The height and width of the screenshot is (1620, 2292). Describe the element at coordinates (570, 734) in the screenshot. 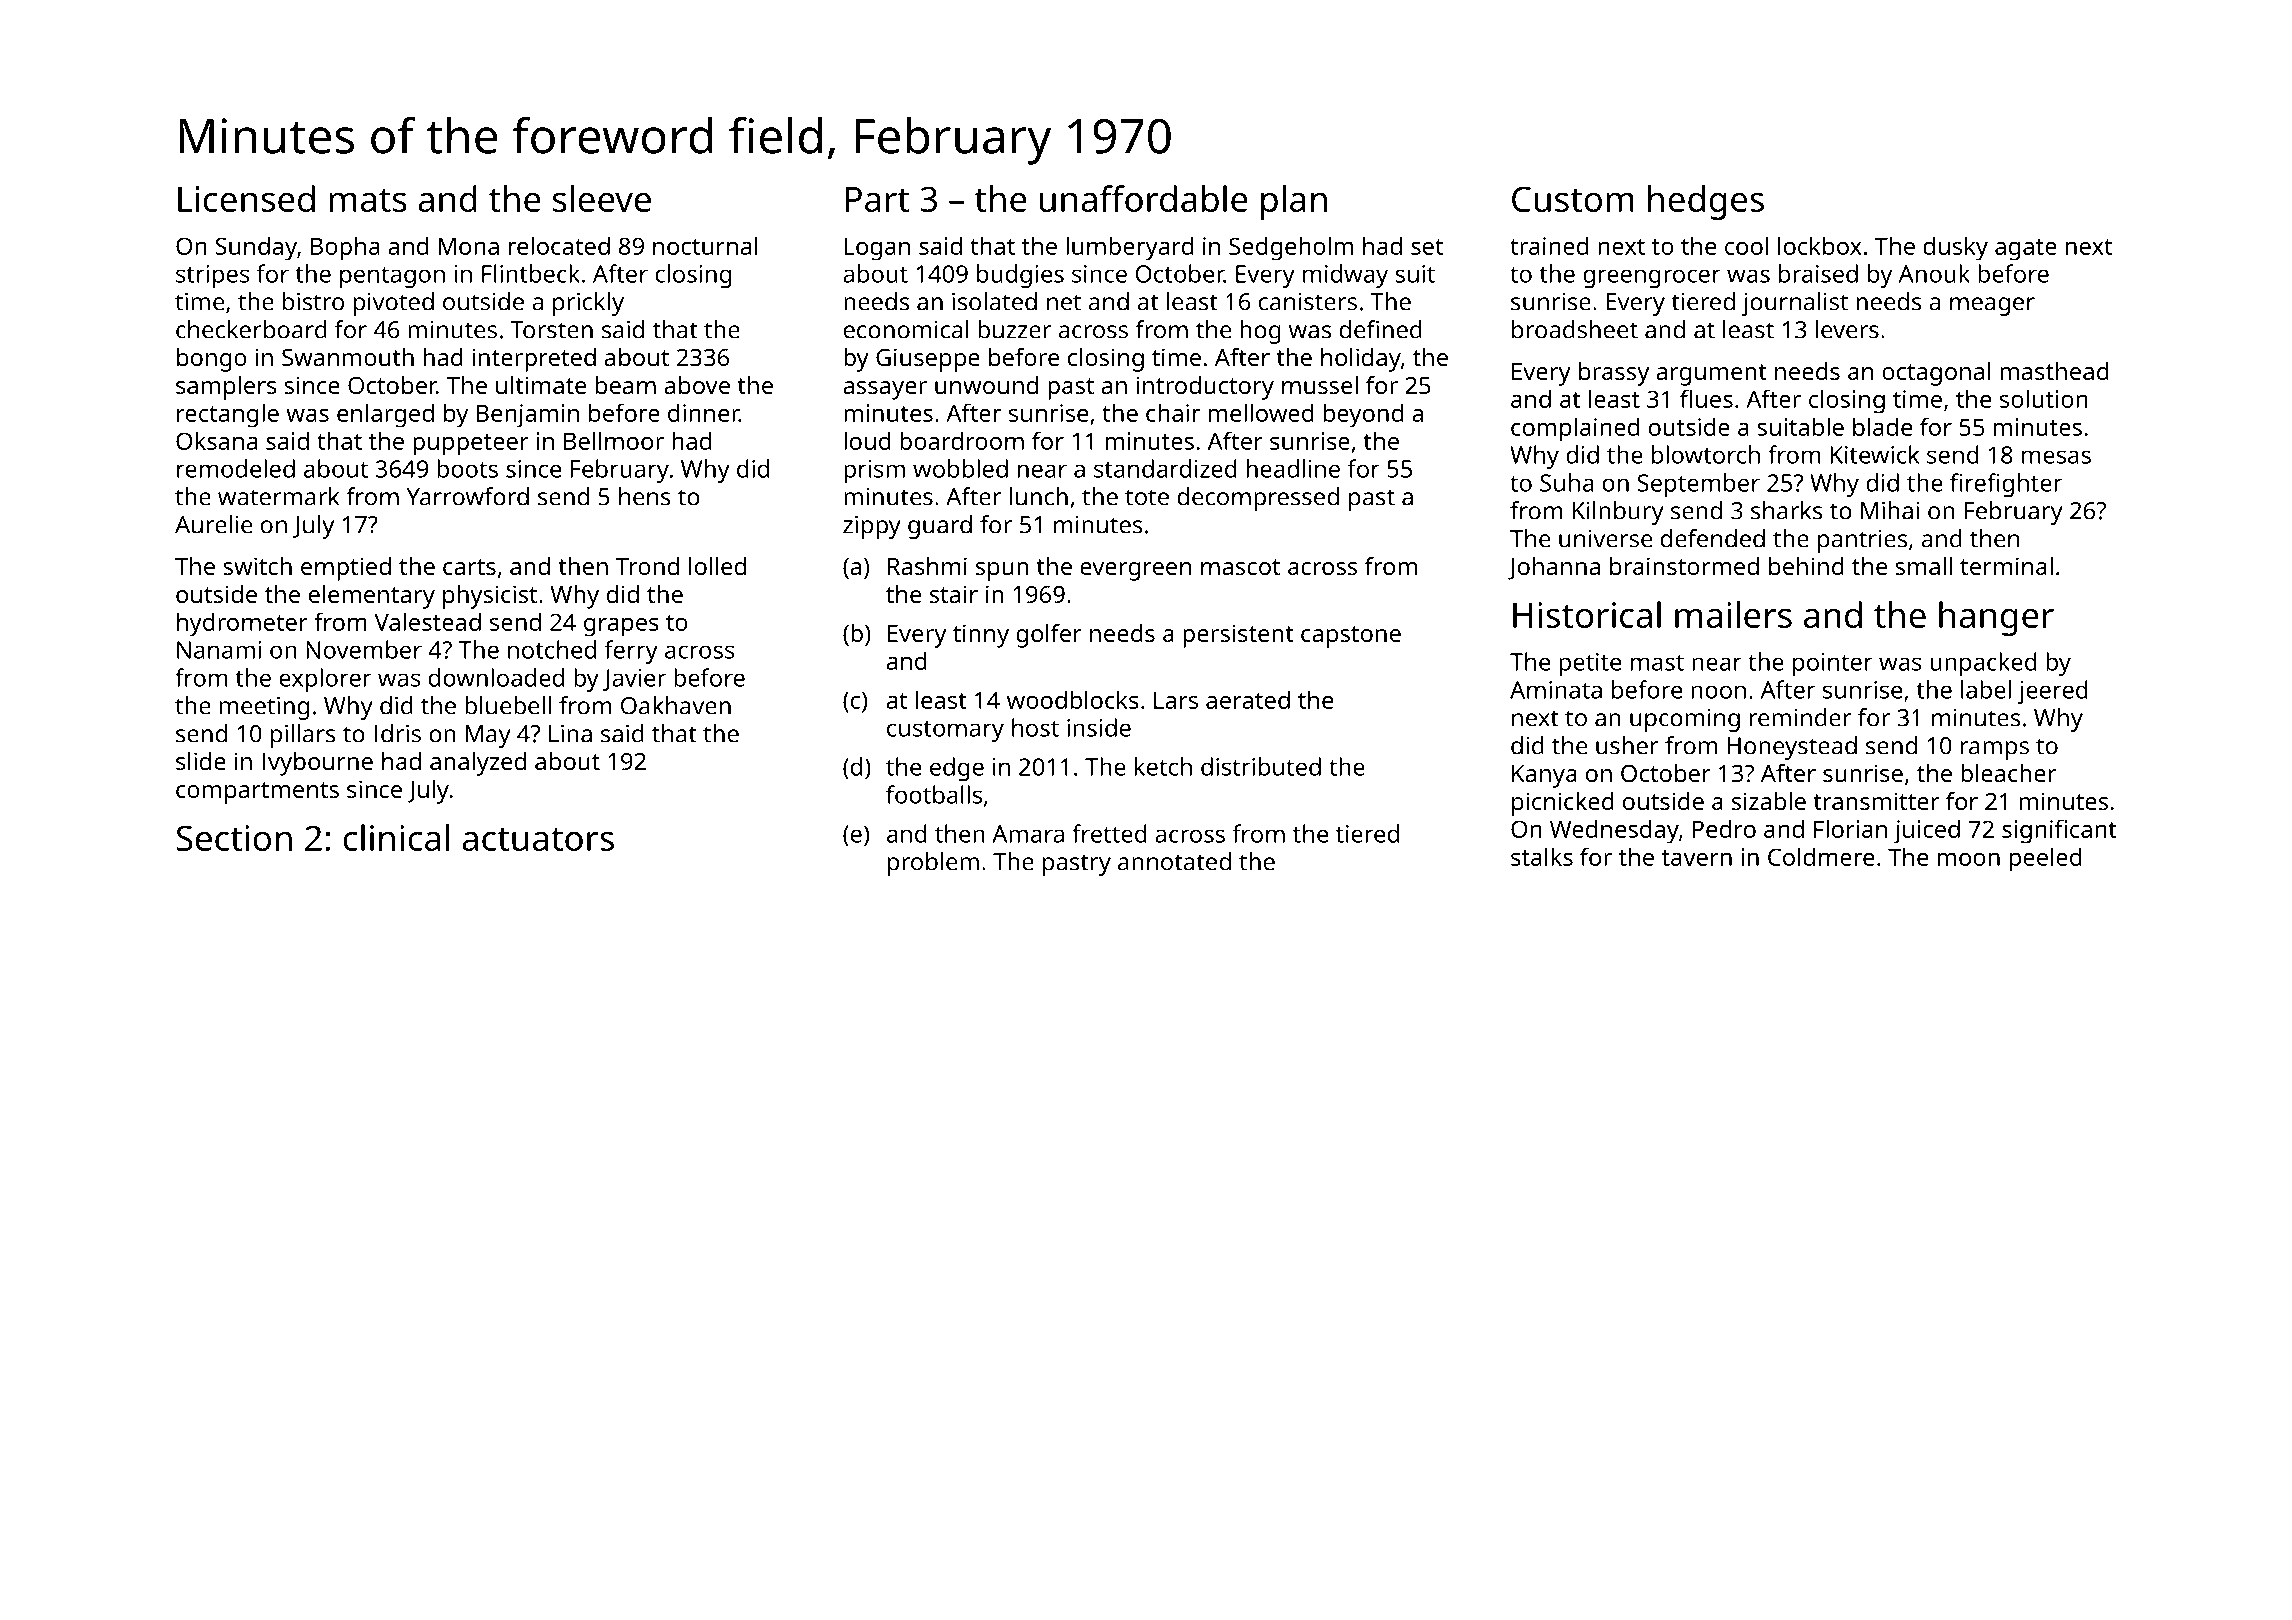

I see `Lina` at that location.
